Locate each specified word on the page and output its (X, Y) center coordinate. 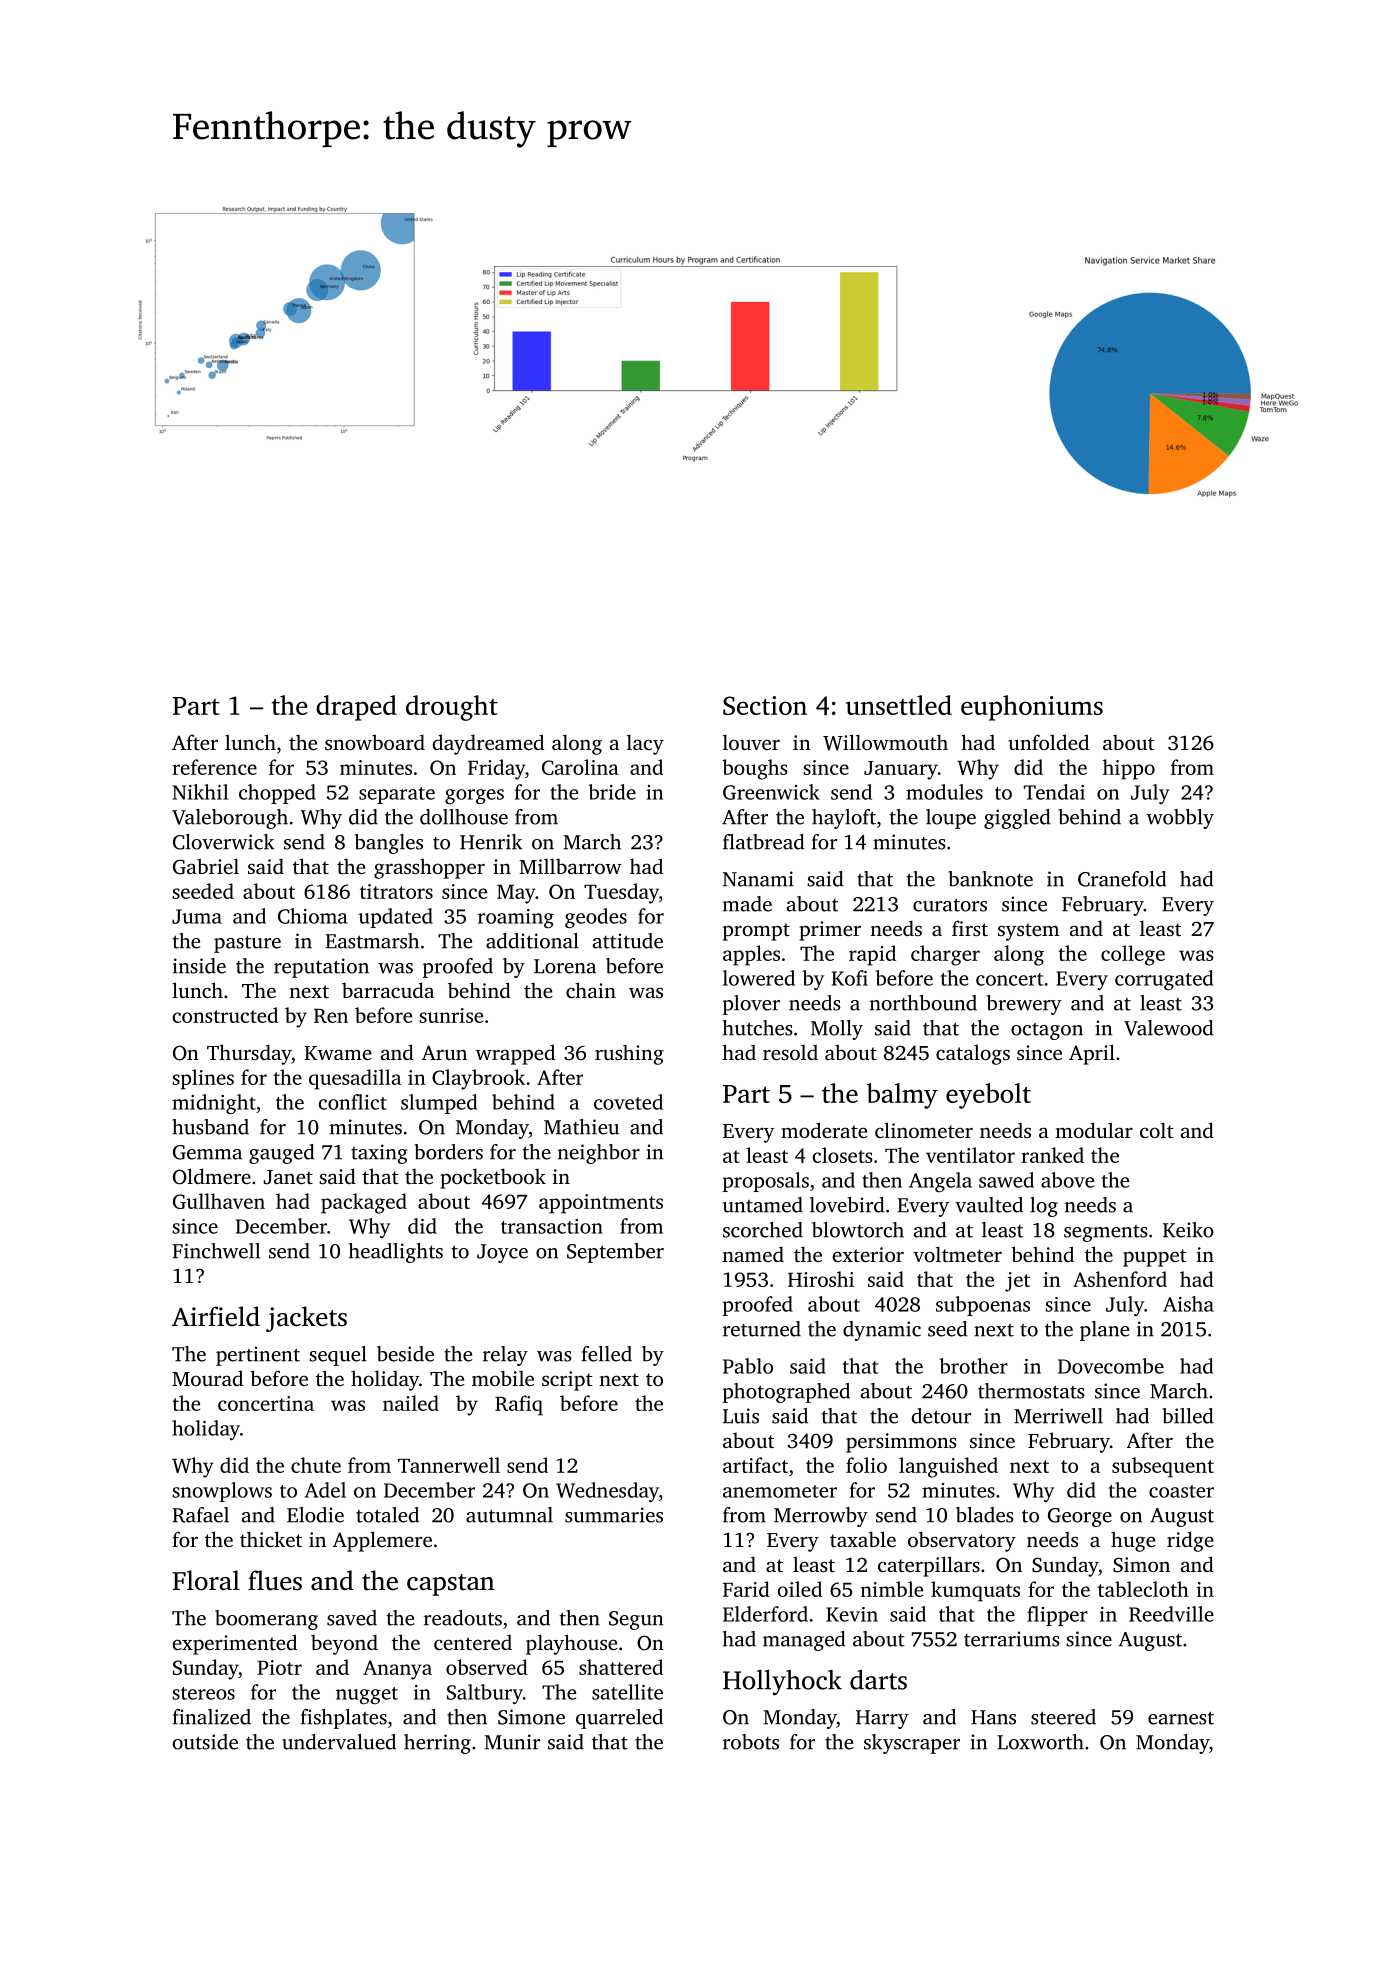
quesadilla (355, 1079)
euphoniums (1032, 708)
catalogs (973, 1054)
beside (405, 1354)
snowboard (375, 742)
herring (437, 1744)
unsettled (899, 705)
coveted (628, 1102)
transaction (552, 1226)
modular (1094, 1130)
